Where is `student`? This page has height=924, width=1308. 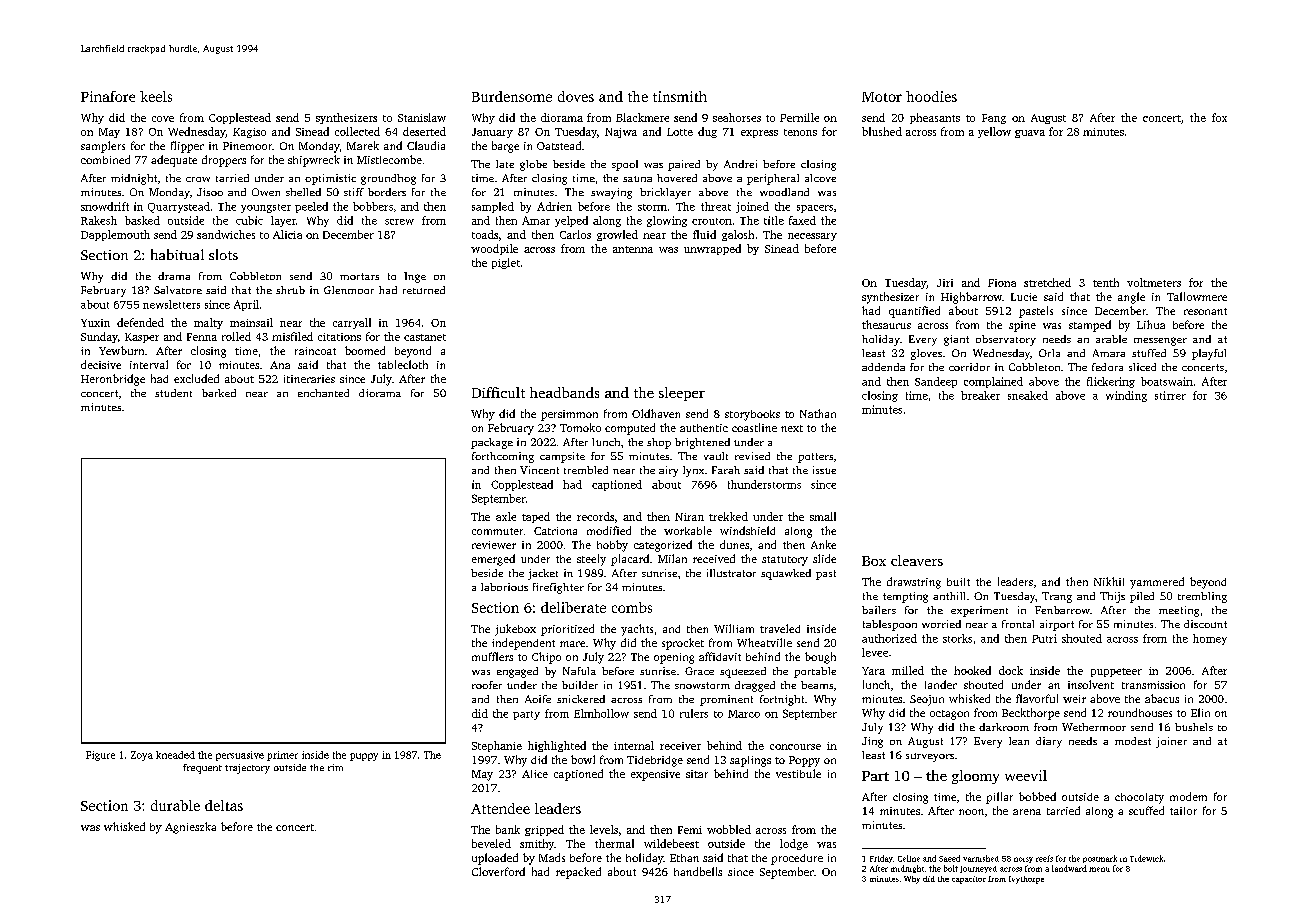 student is located at coordinates (173, 393).
